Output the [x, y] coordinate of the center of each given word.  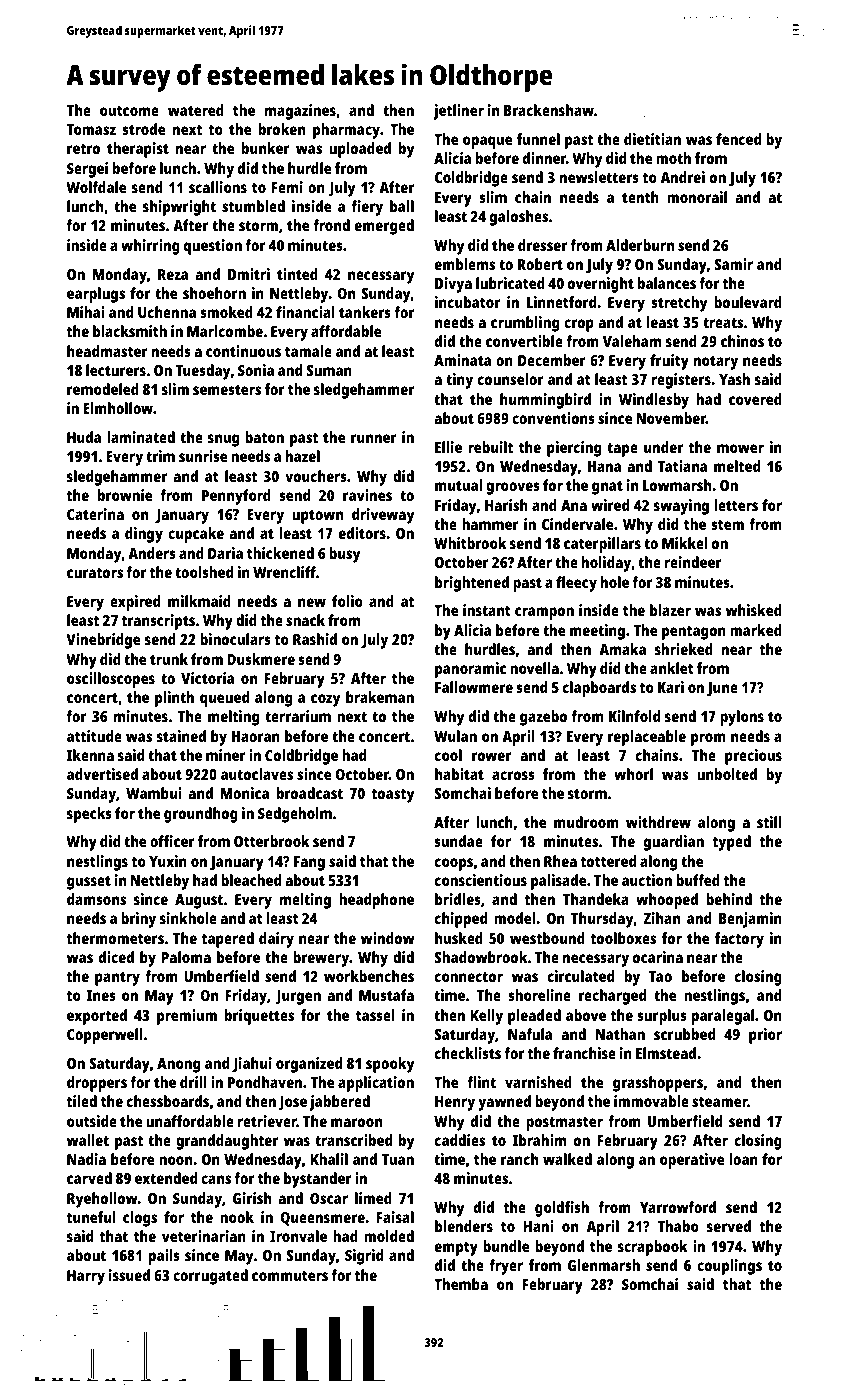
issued [129, 1275]
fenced [738, 139]
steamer [719, 1102]
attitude [94, 736]
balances [667, 283]
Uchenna [167, 312]
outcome [129, 111]
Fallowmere [474, 687]
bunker [266, 148]
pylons [742, 718]
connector [469, 977]
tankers [365, 312]
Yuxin [168, 861]
